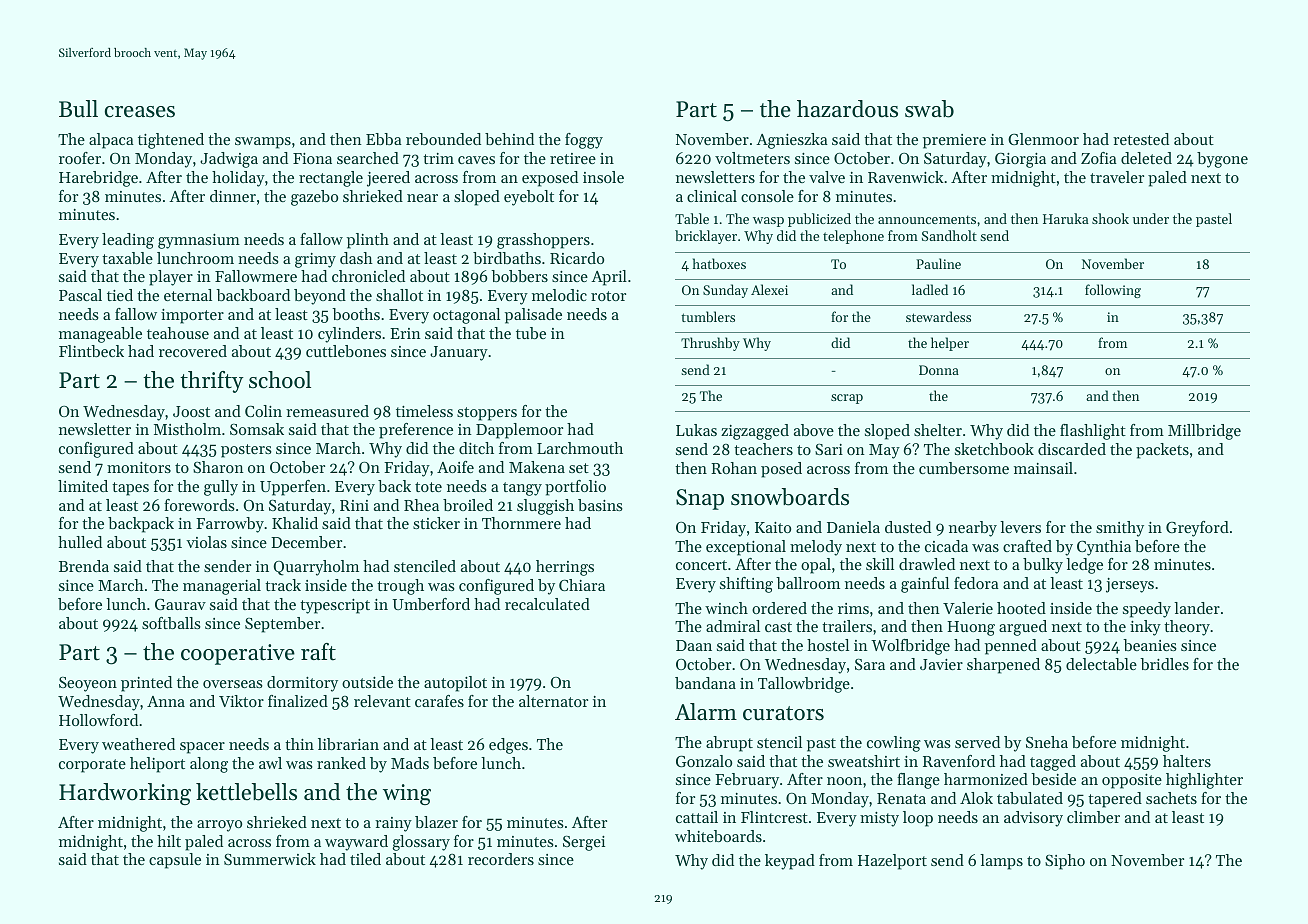 The image size is (1308, 924). What do you see at coordinates (790, 862) in the screenshot?
I see `keypad` at bounding box center [790, 862].
